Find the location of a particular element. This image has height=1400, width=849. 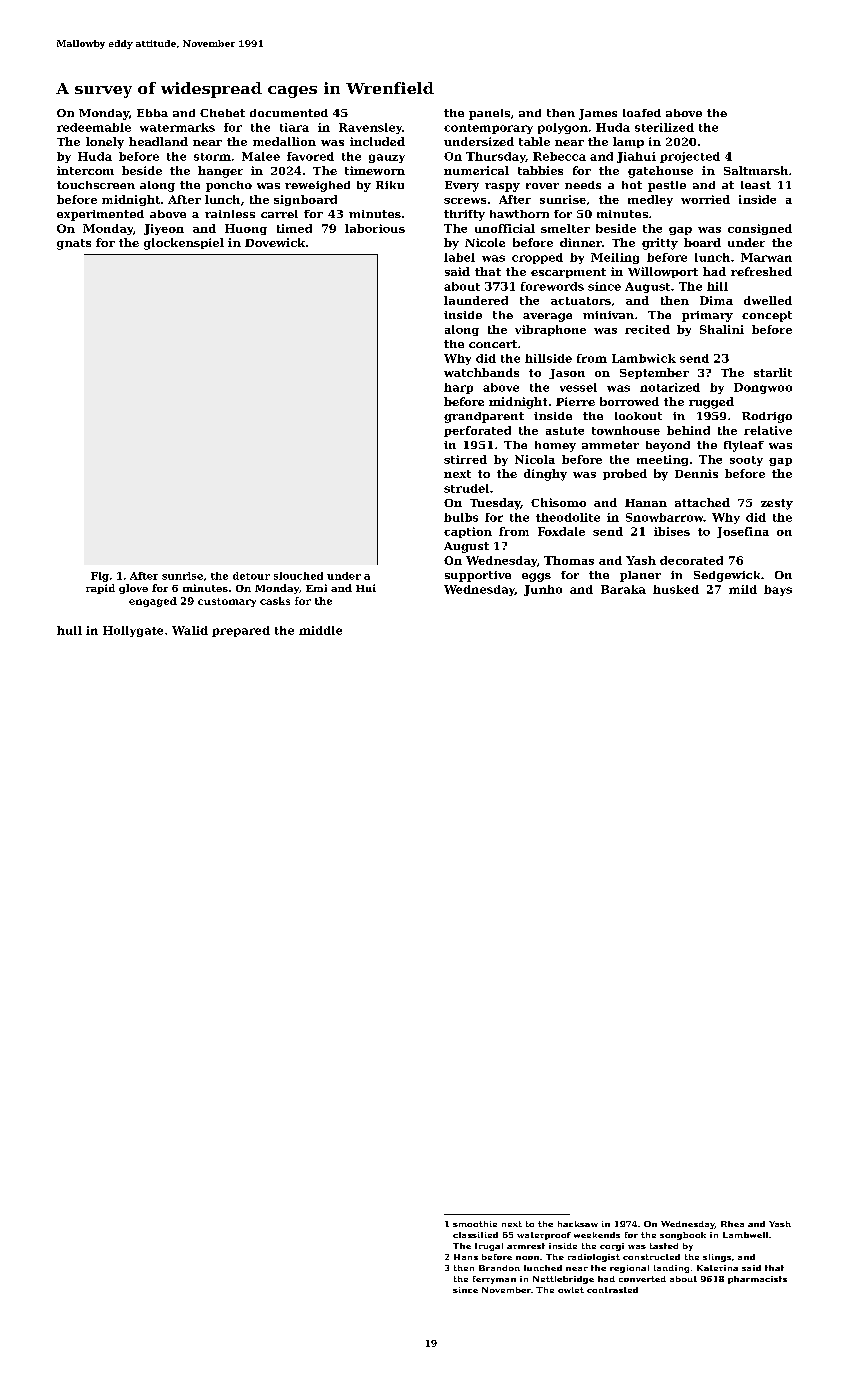

thrifty is located at coordinates (464, 215).
